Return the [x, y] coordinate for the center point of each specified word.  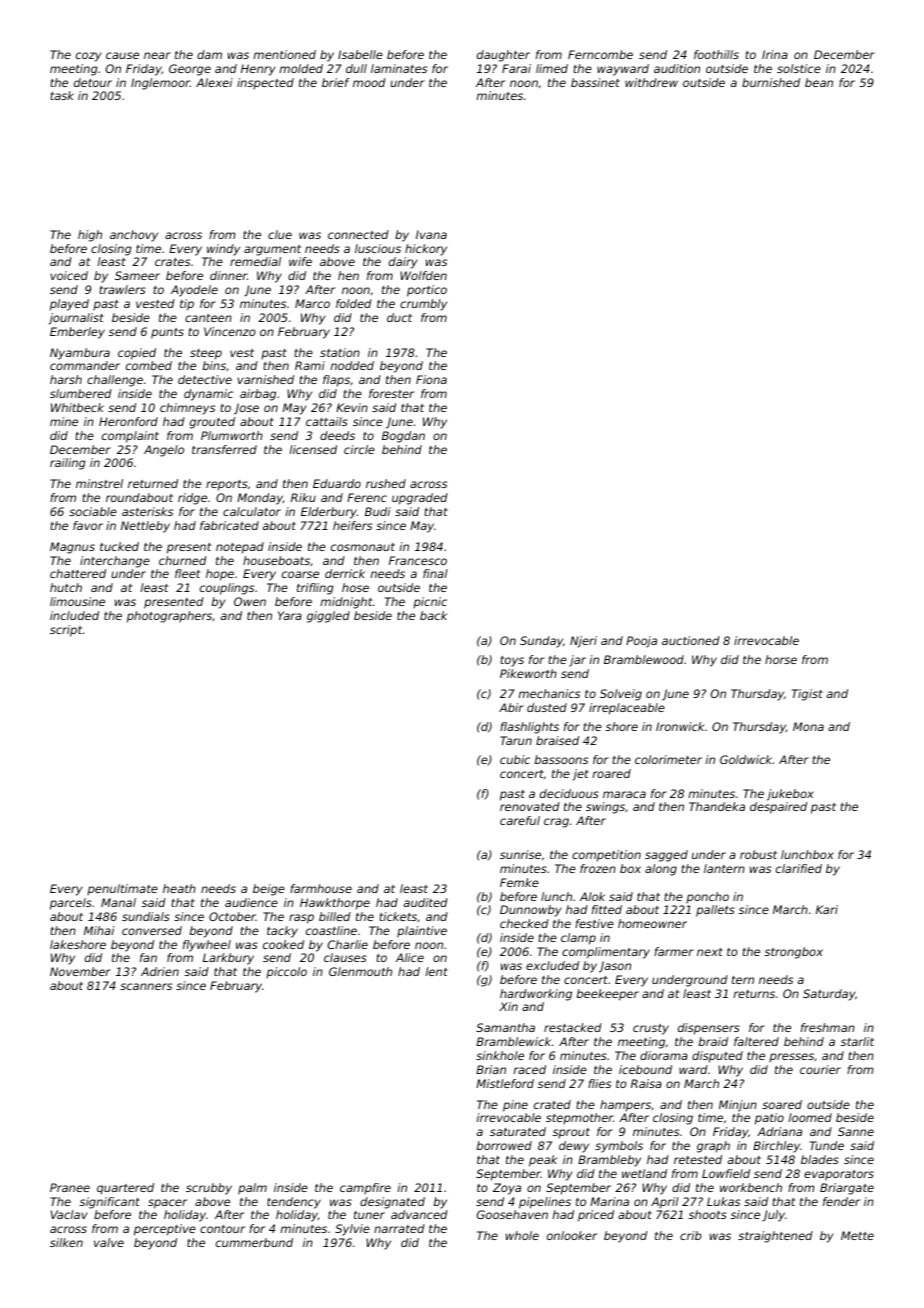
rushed [386, 483]
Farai [516, 68]
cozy [89, 57]
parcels [71, 904]
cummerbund [254, 1242]
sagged [666, 856]
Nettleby [145, 527]
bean [819, 82]
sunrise [520, 854]
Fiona [431, 379]
